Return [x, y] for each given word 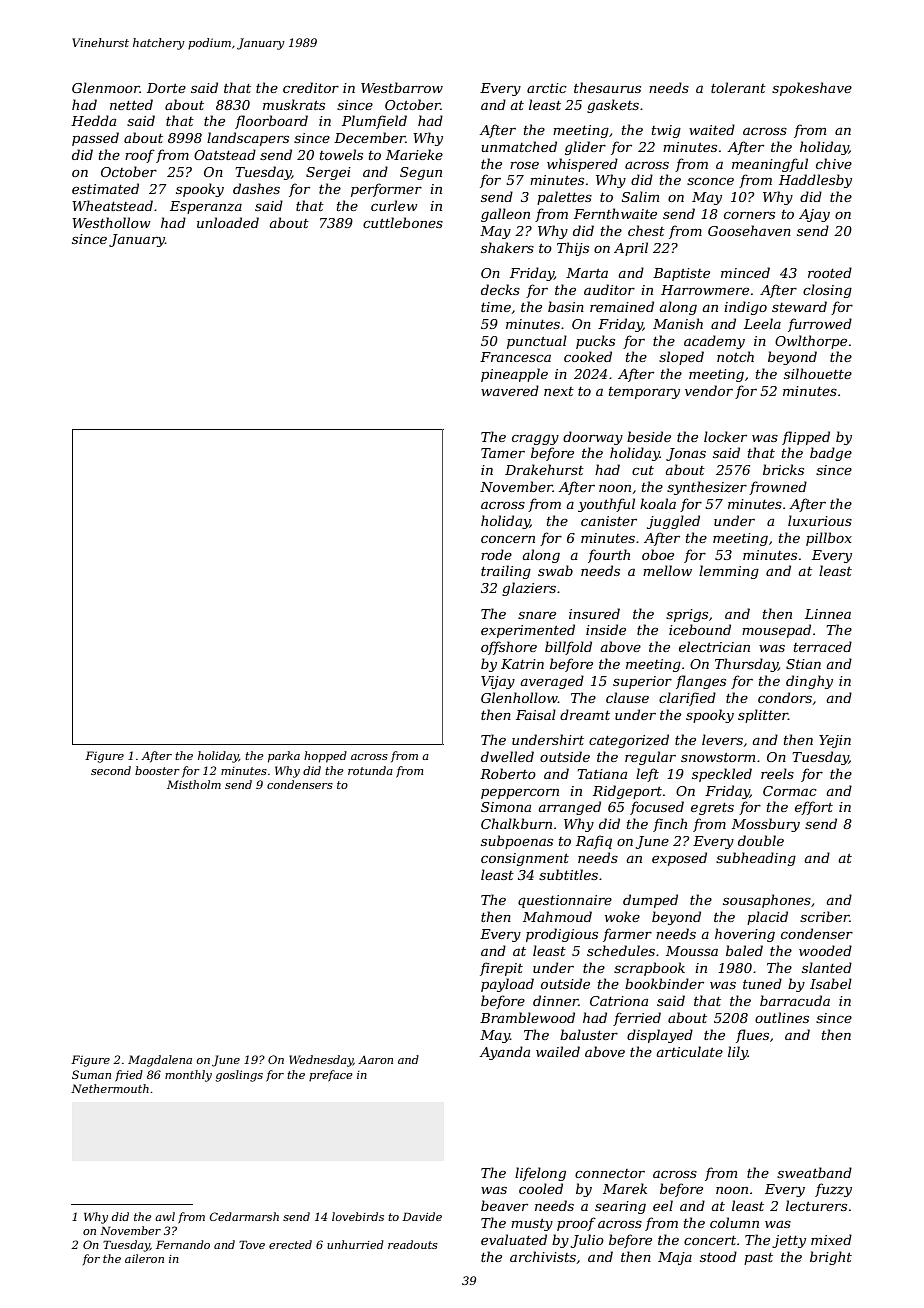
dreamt [585, 714]
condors [785, 697]
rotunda [370, 770]
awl [165, 1216]
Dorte [166, 88]
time [496, 307]
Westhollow [111, 222]
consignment [525, 859]
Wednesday [321, 1061]
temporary [644, 393]
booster [157, 770]
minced [745, 272]
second [111, 770]
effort [814, 808]
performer [386, 190]
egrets [712, 809]
